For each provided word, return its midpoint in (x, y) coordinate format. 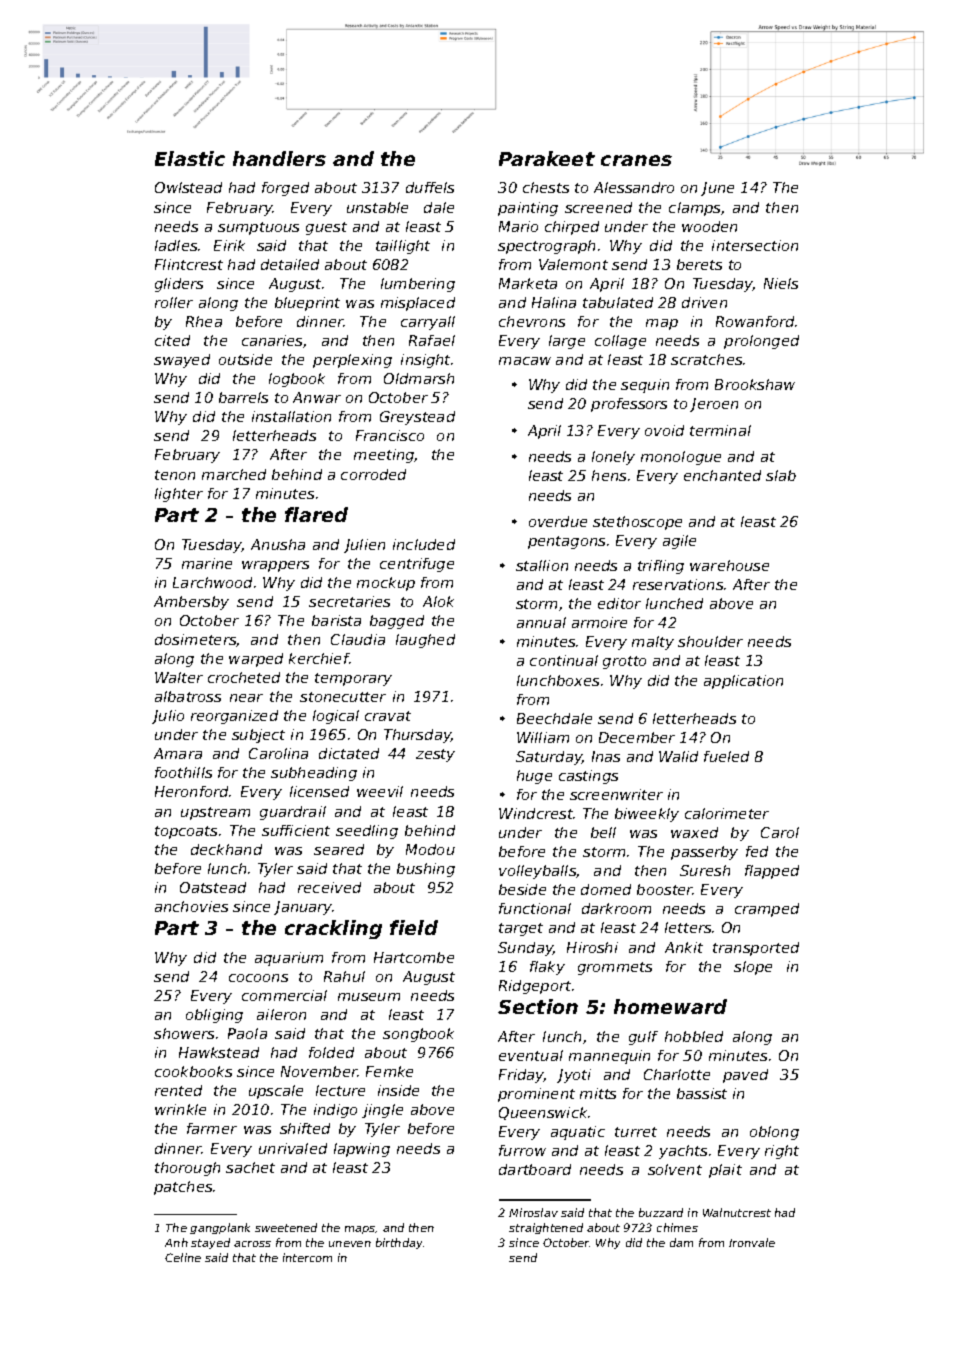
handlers (279, 158)
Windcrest (536, 813)
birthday (399, 1243)
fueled (726, 756)
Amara (178, 753)
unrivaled (293, 1148)
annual (541, 622)
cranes (636, 160)
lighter (179, 495)
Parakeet (547, 158)
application (743, 682)
